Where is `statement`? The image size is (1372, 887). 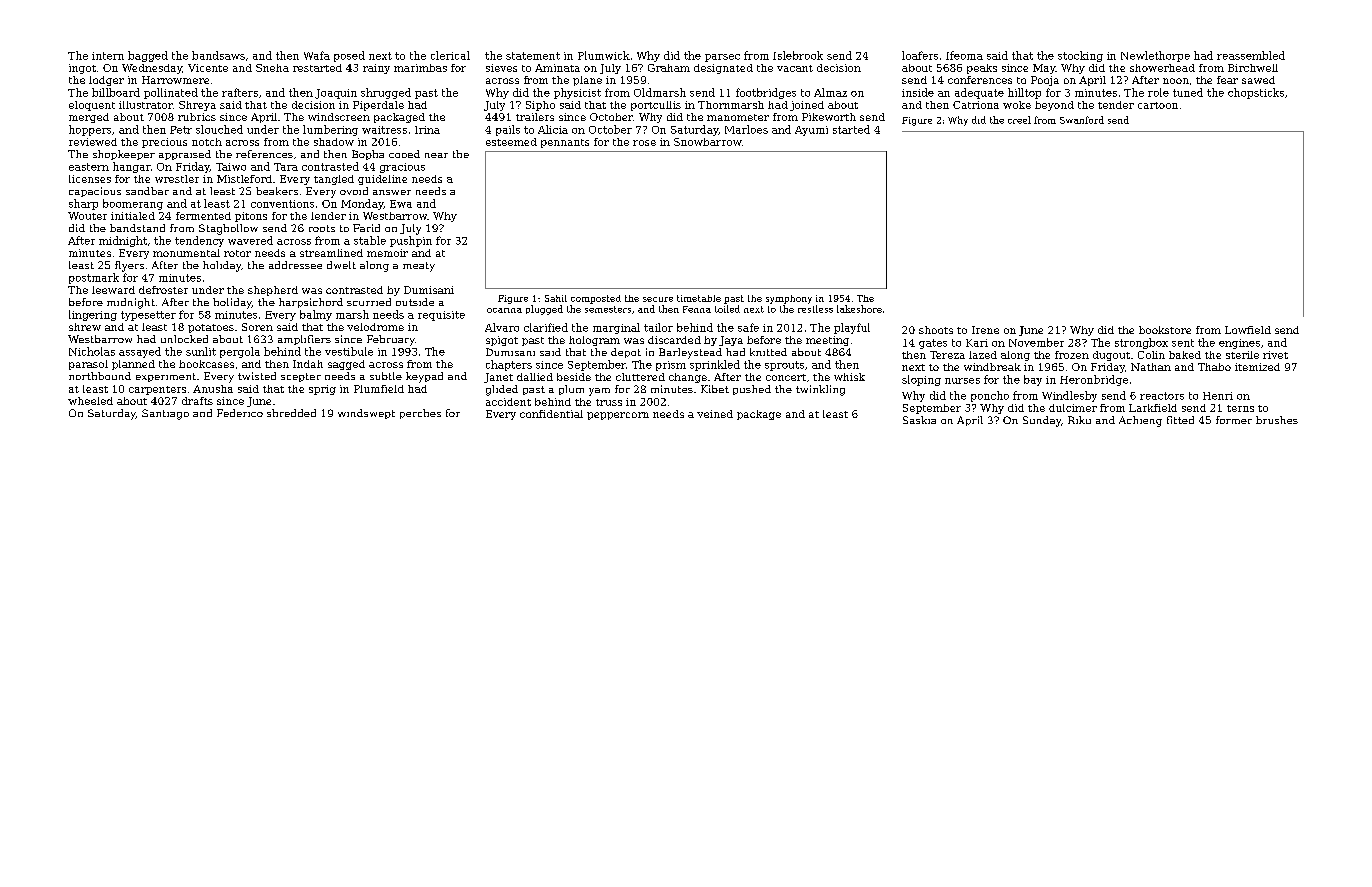 statement is located at coordinates (533, 56).
